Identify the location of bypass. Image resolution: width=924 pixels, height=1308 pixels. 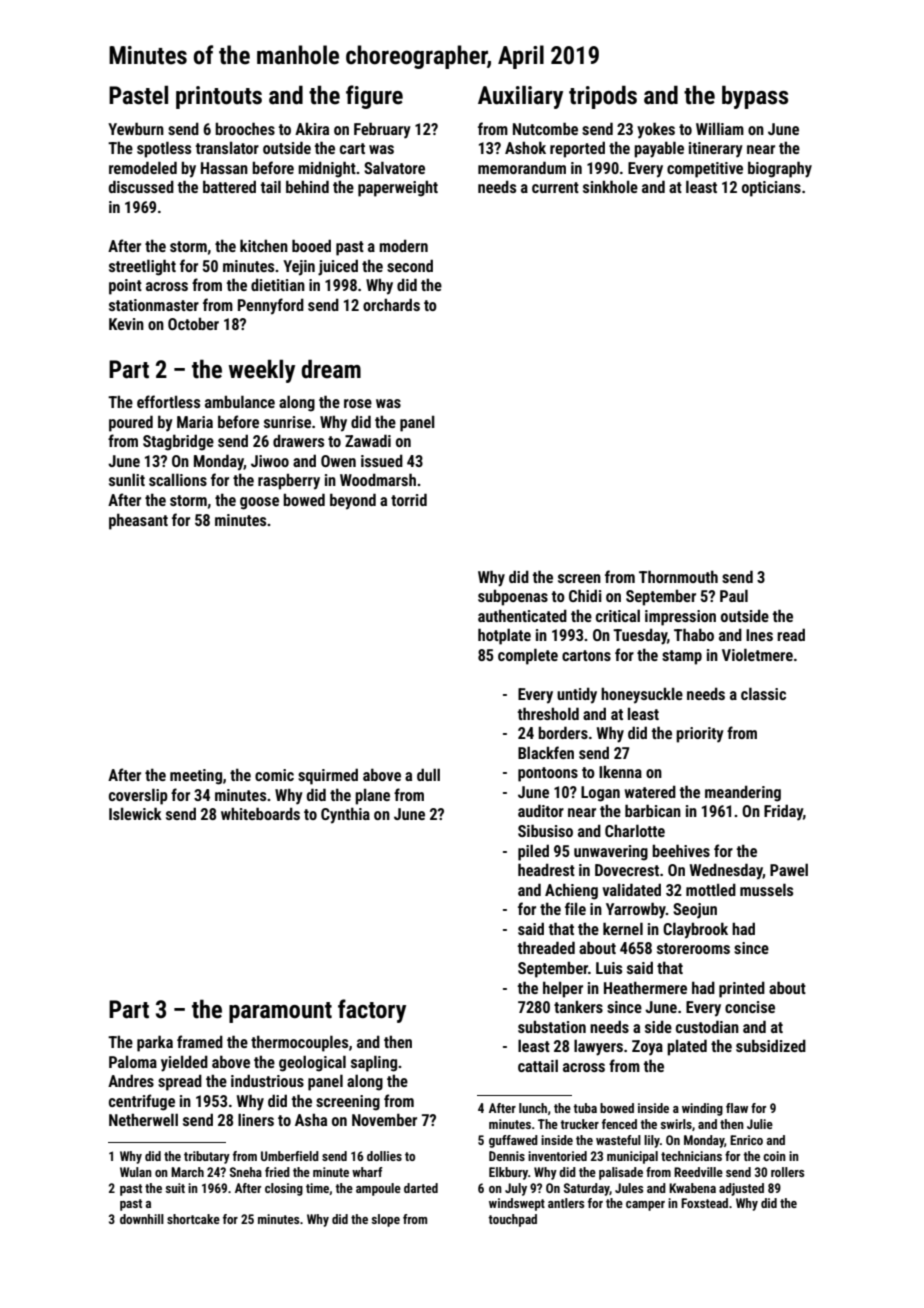
(755, 97).
